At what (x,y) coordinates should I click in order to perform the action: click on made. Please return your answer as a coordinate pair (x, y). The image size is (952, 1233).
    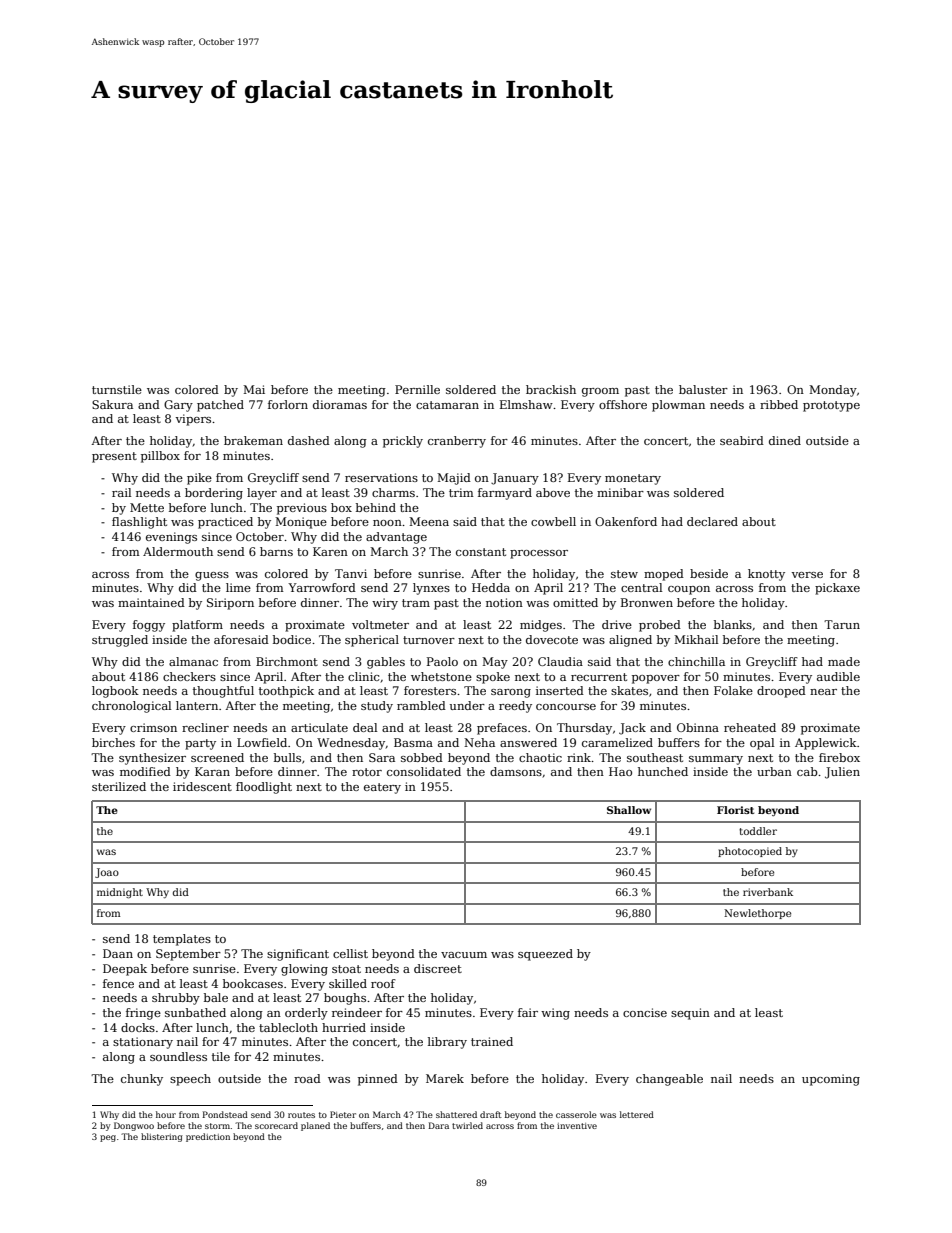
    Looking at the image, I should click on (844, 661).
